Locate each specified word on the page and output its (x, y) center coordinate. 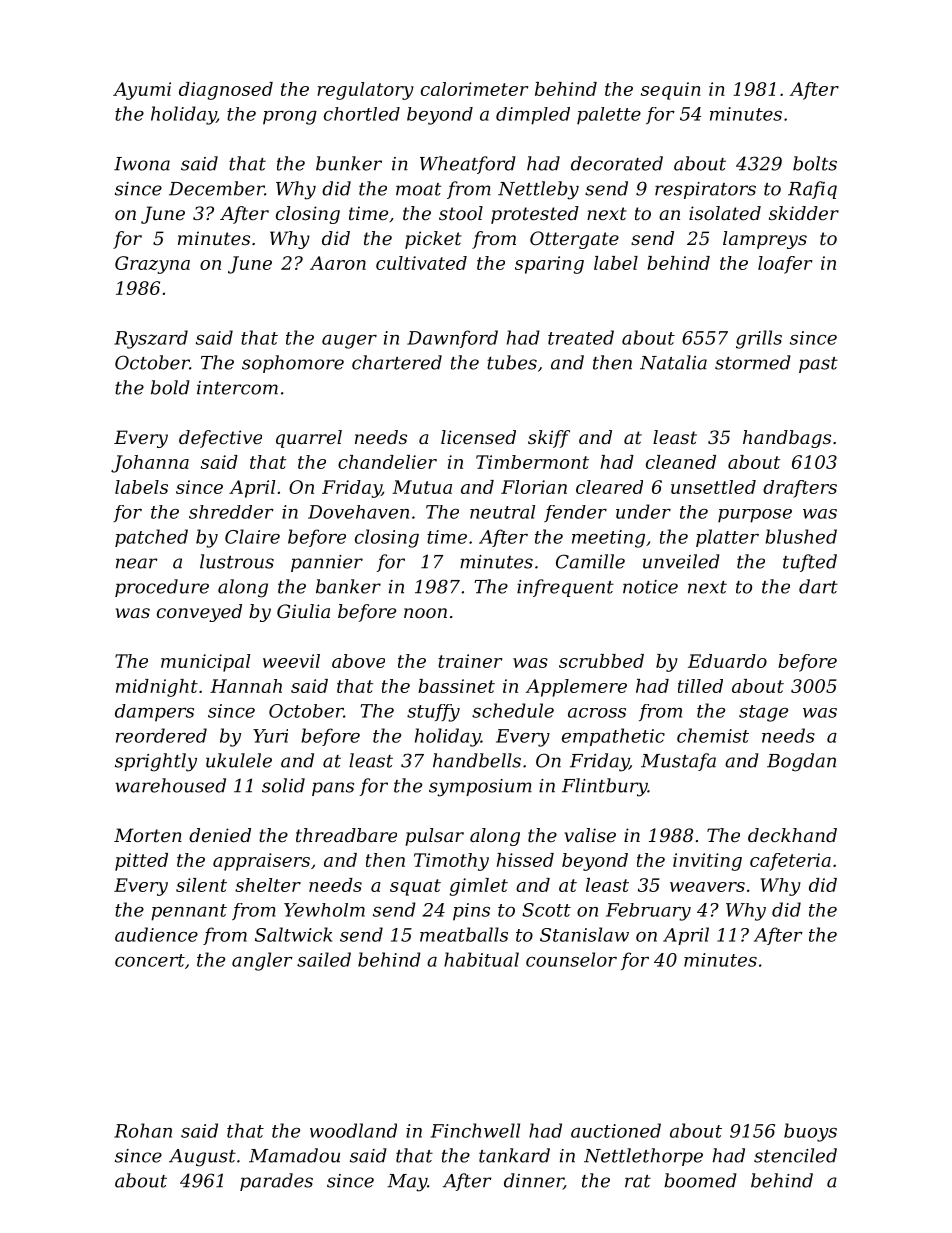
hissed (525, 860)
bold (170, 387)
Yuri (270, 736)
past (818, 365)
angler (262, 961)
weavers (707, 887)
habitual (481, 959)
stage (763, 713)
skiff (549, 439)
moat (418, 189)
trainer (470, 661)
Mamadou (294, 1155)
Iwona (142, 164)
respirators (705, 190)
